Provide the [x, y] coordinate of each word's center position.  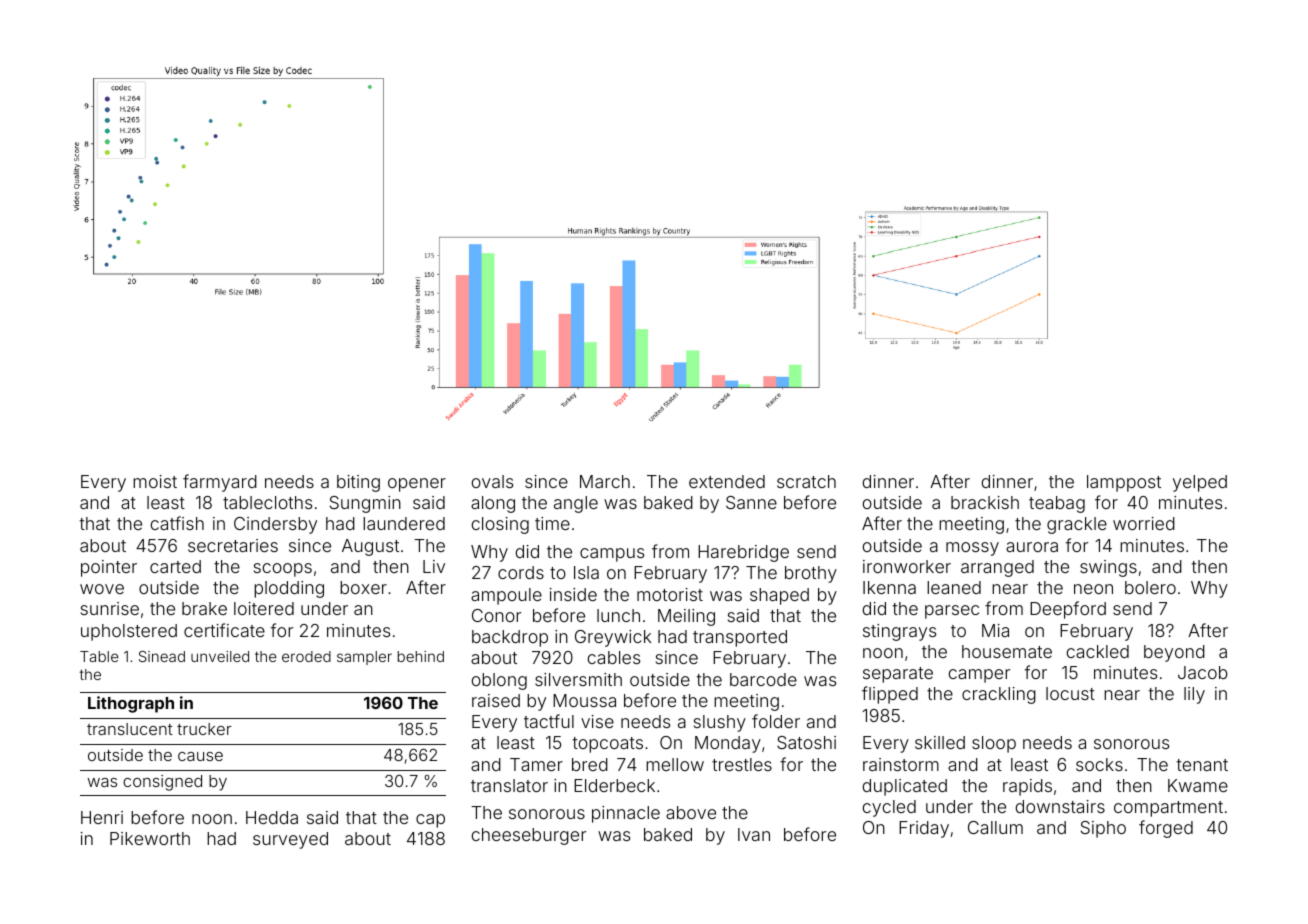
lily [1194, 695]
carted [175, 566]
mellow [675, 764]
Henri [102, 817]
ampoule [506, 596]
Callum [995, 827]
